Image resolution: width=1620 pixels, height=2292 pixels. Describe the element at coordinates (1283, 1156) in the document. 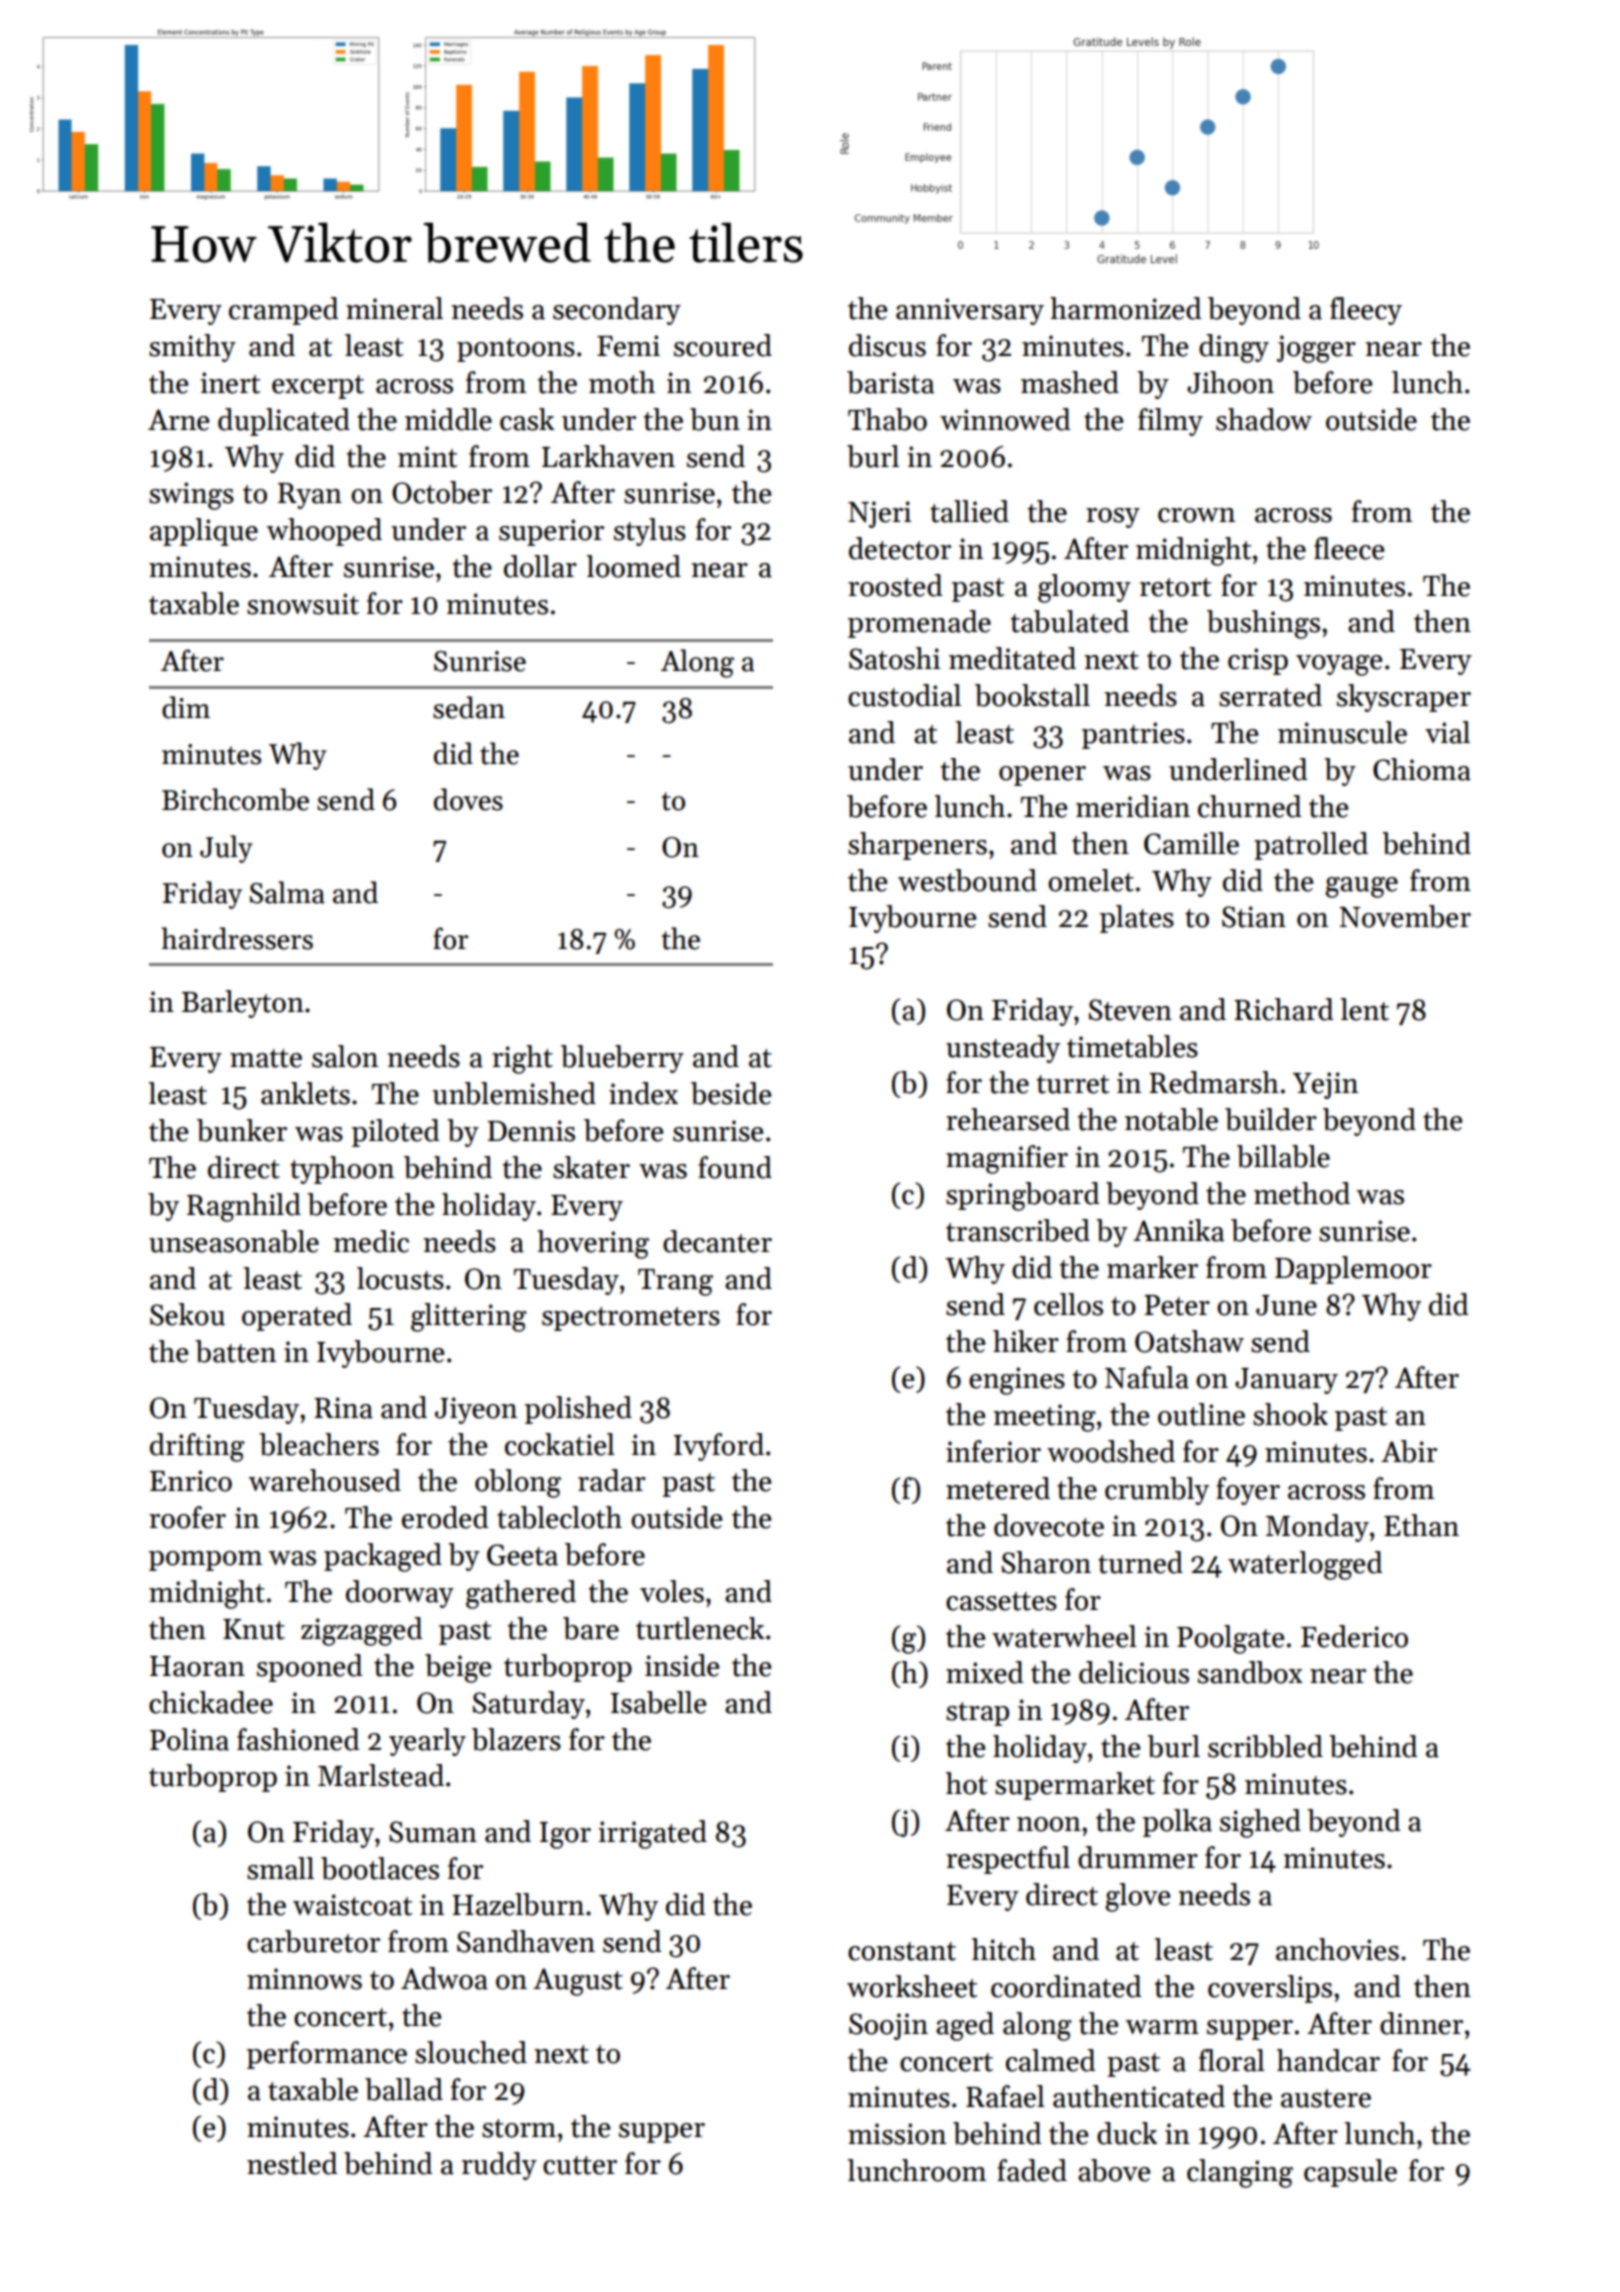

I see `billable` at that location.
